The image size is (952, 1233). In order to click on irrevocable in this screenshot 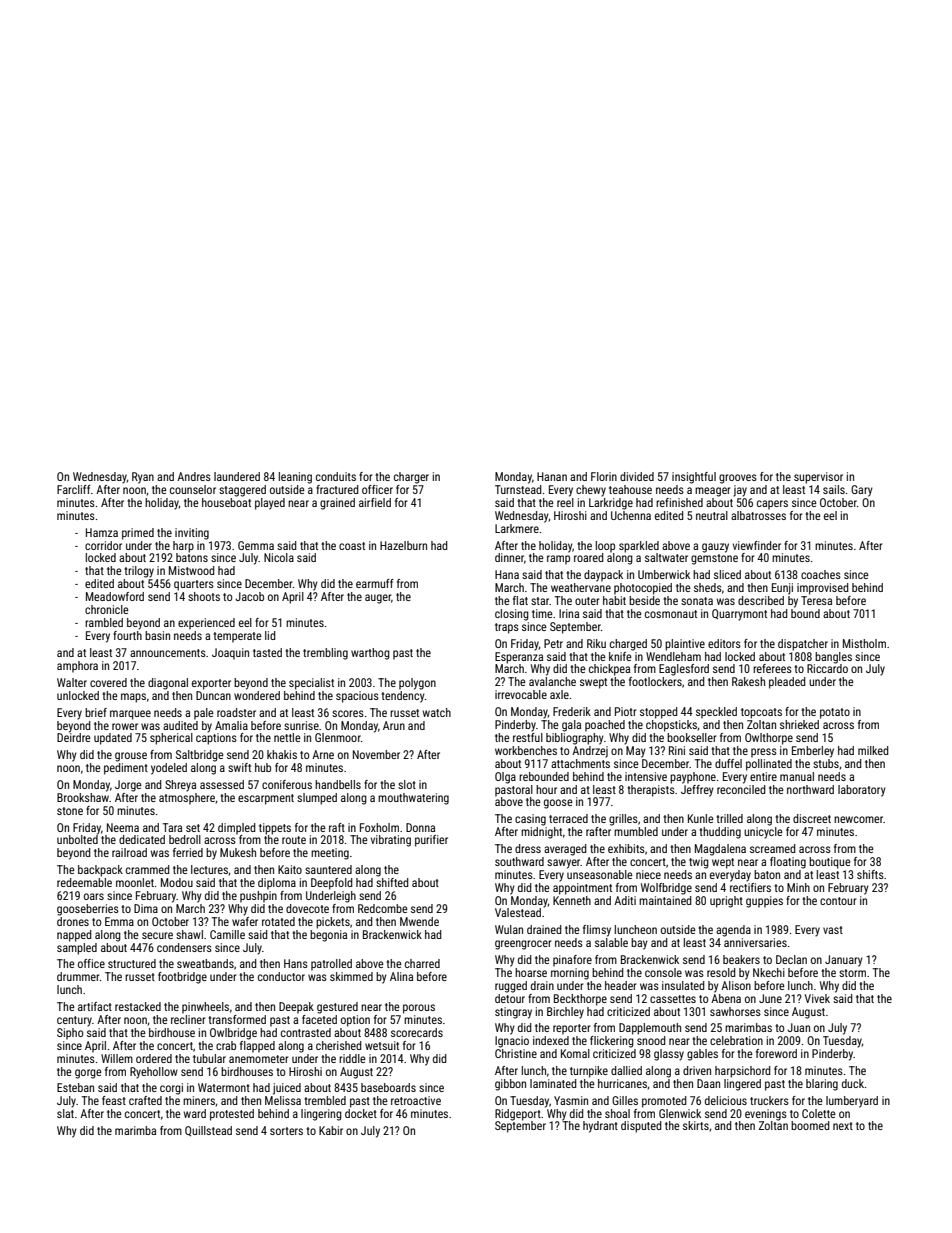, I will do `click(521, 694)`.
